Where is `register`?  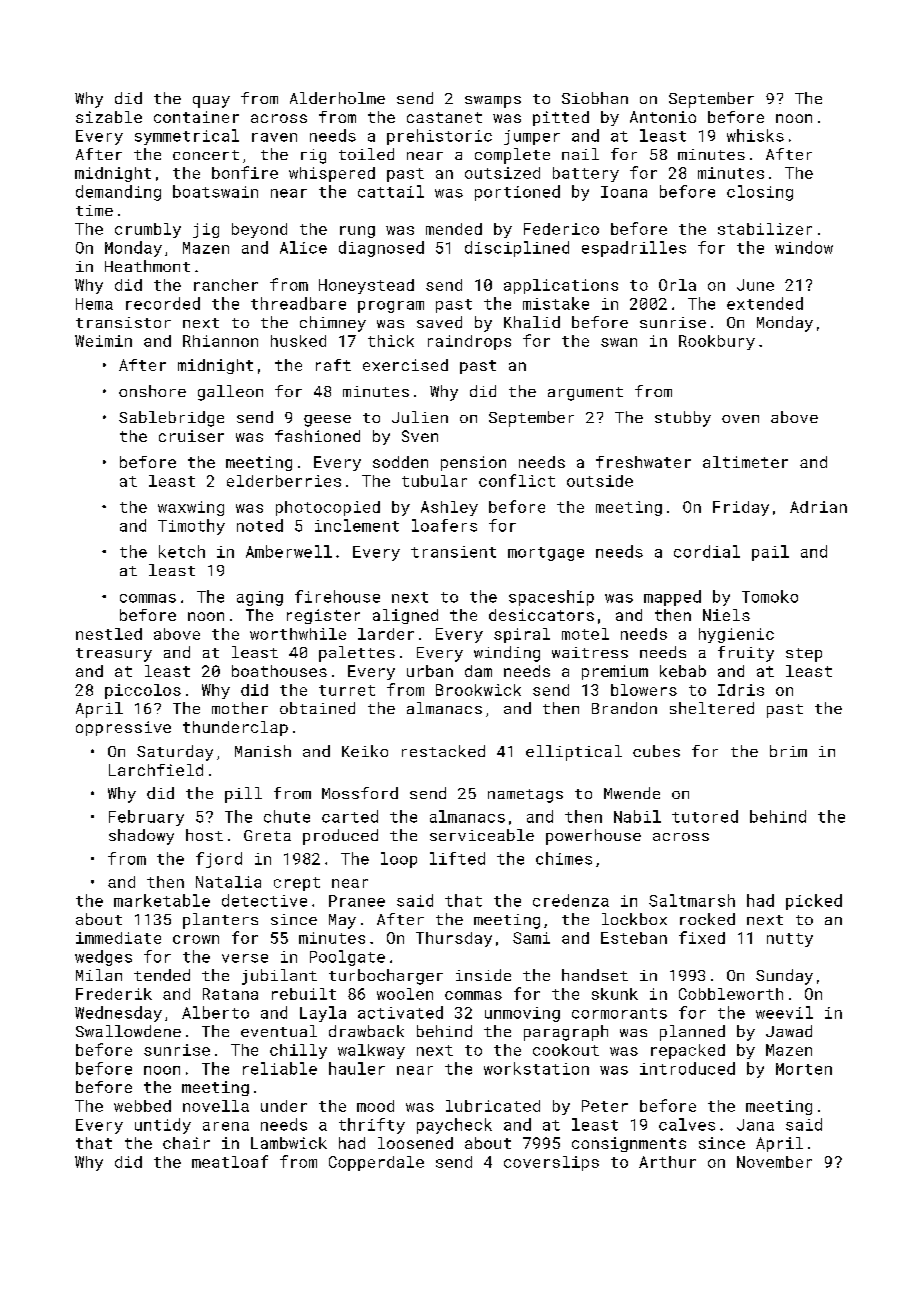
register is located at coordinates (323, 616).
